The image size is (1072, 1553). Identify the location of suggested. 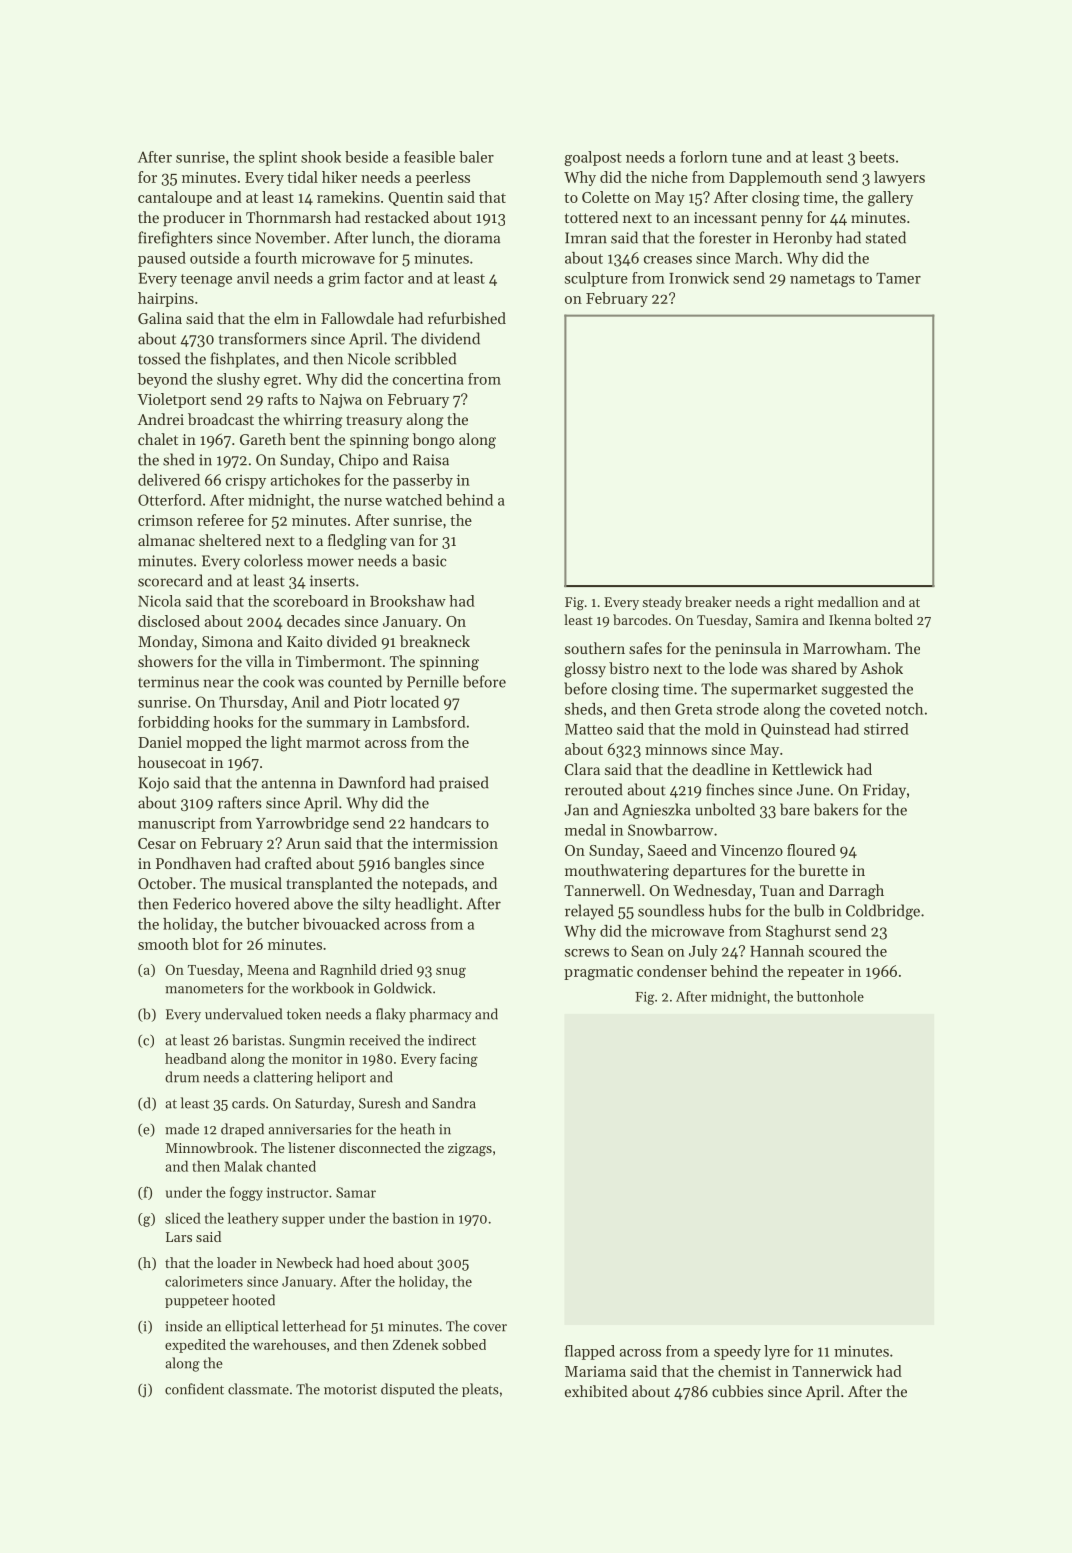
(855, 690).
